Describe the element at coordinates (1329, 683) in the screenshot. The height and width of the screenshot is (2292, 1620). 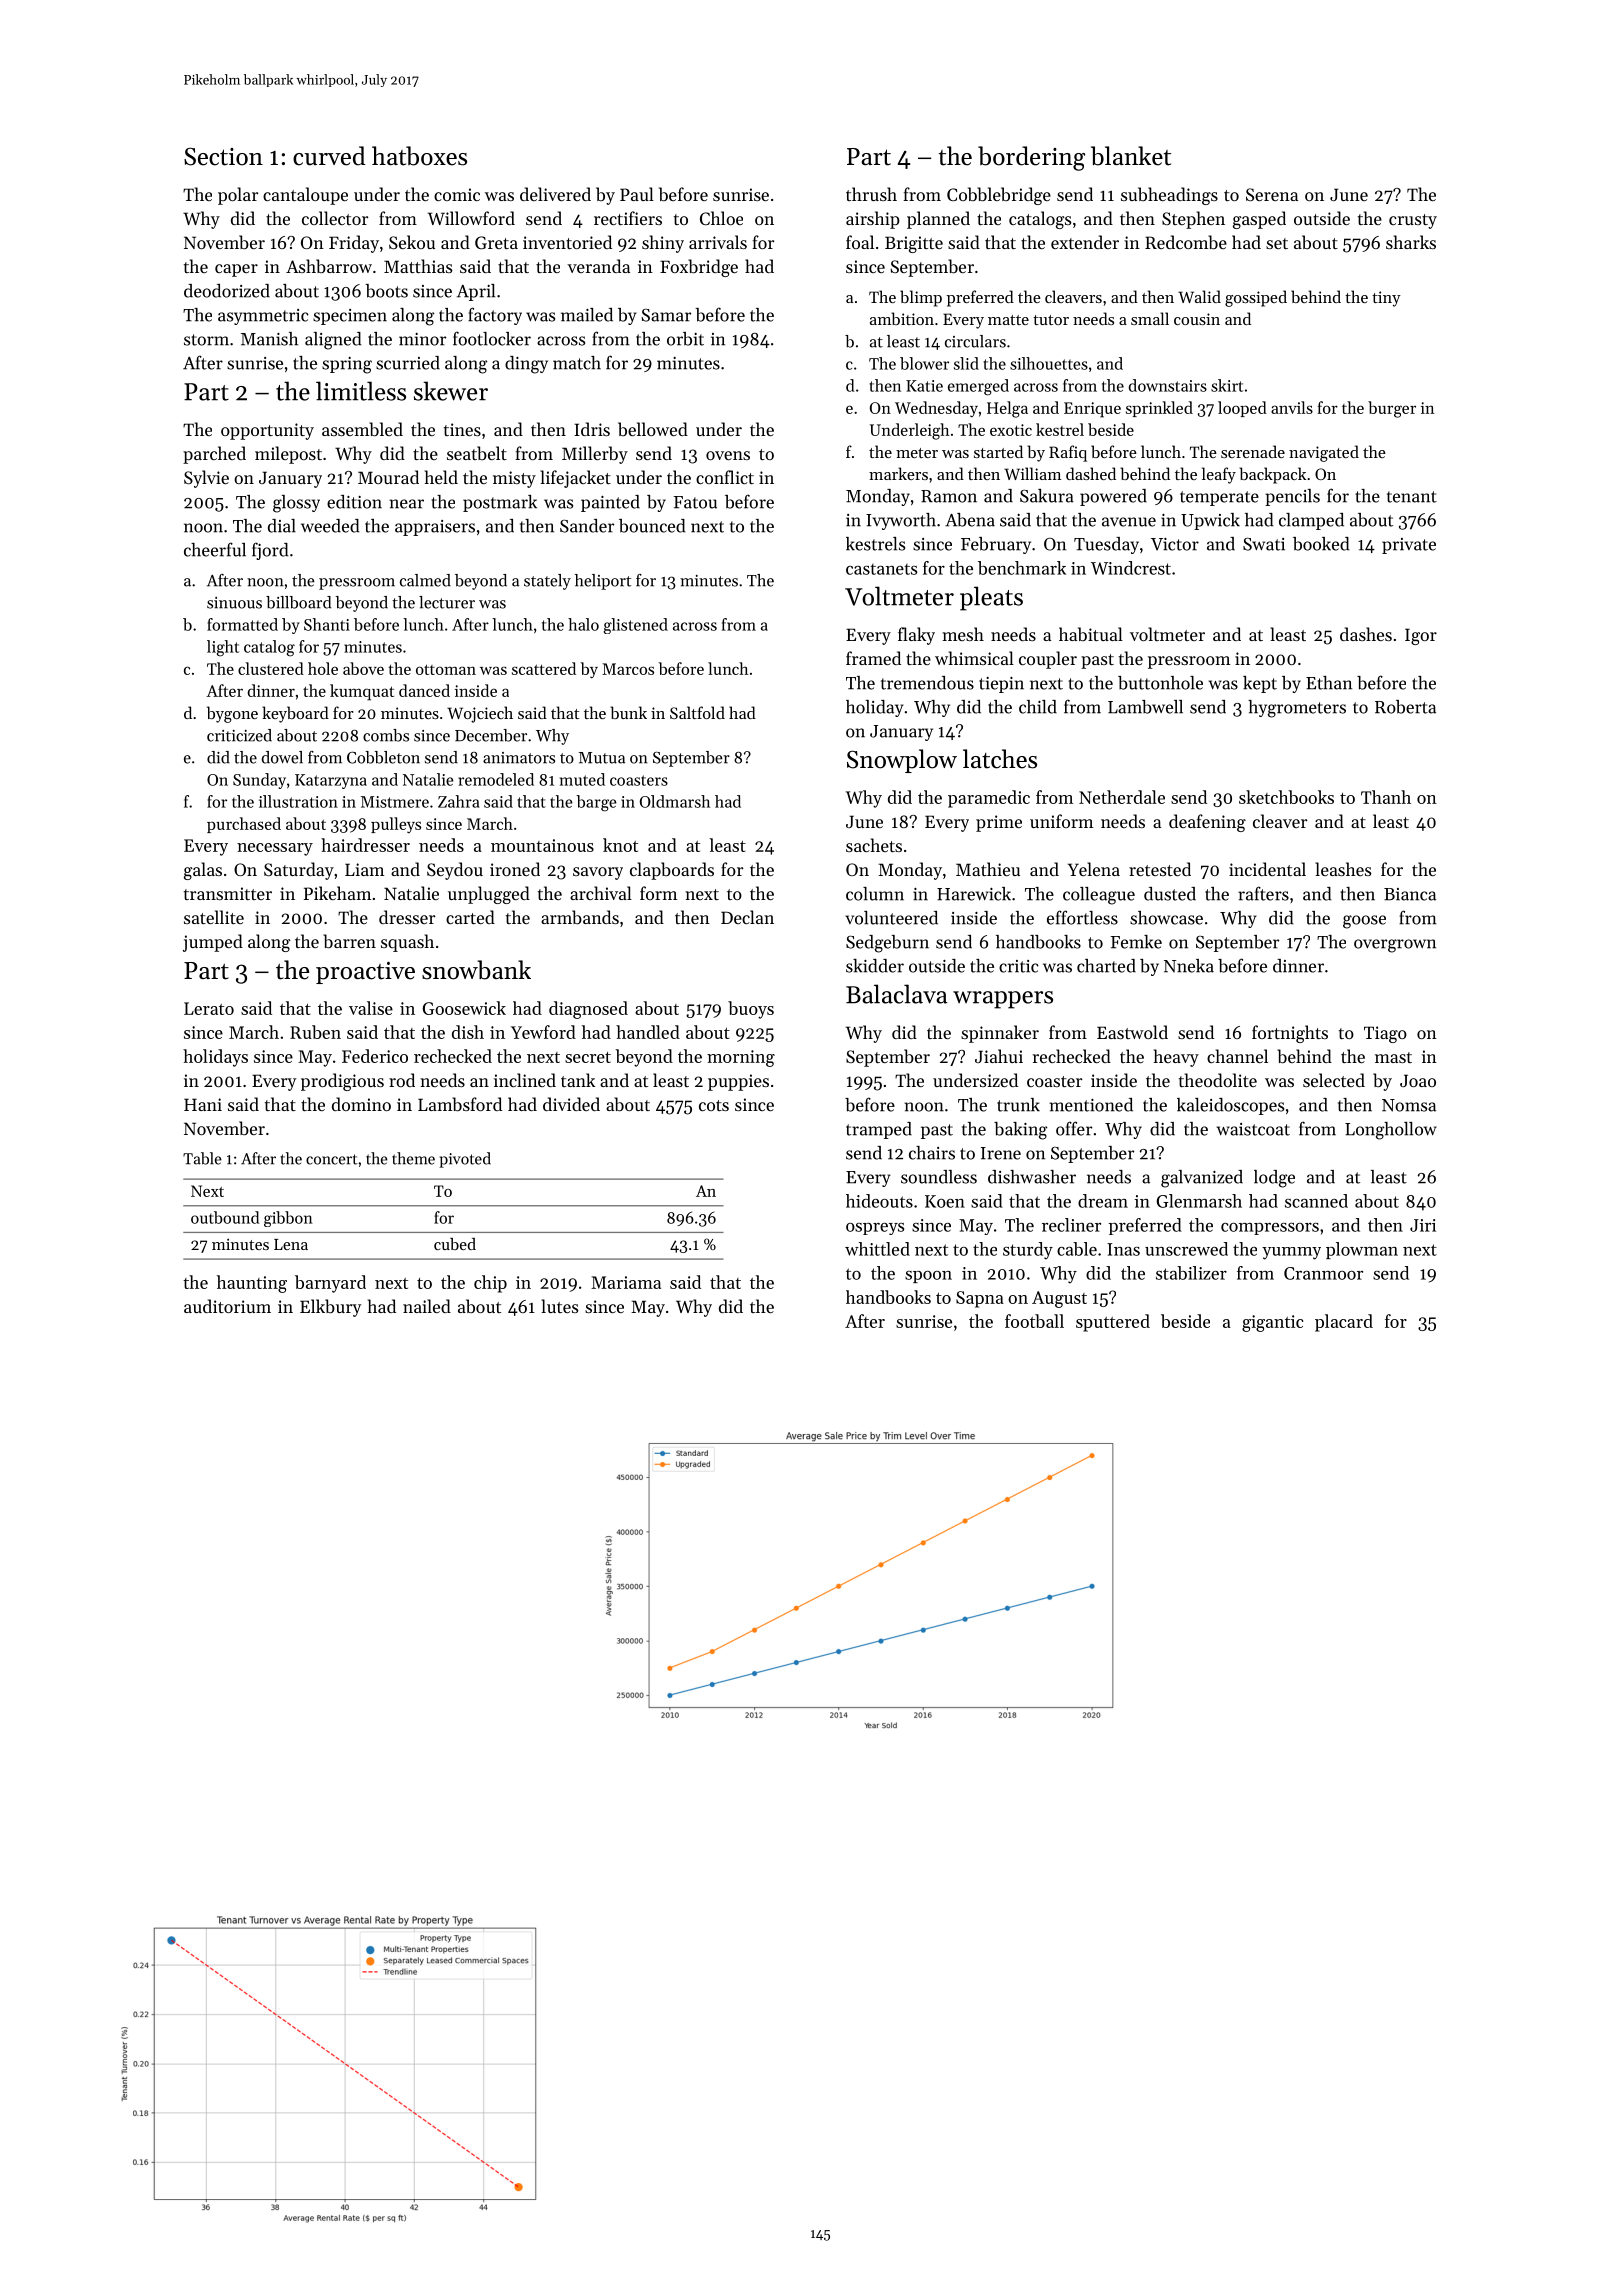
I see `Ethan` at that location.
